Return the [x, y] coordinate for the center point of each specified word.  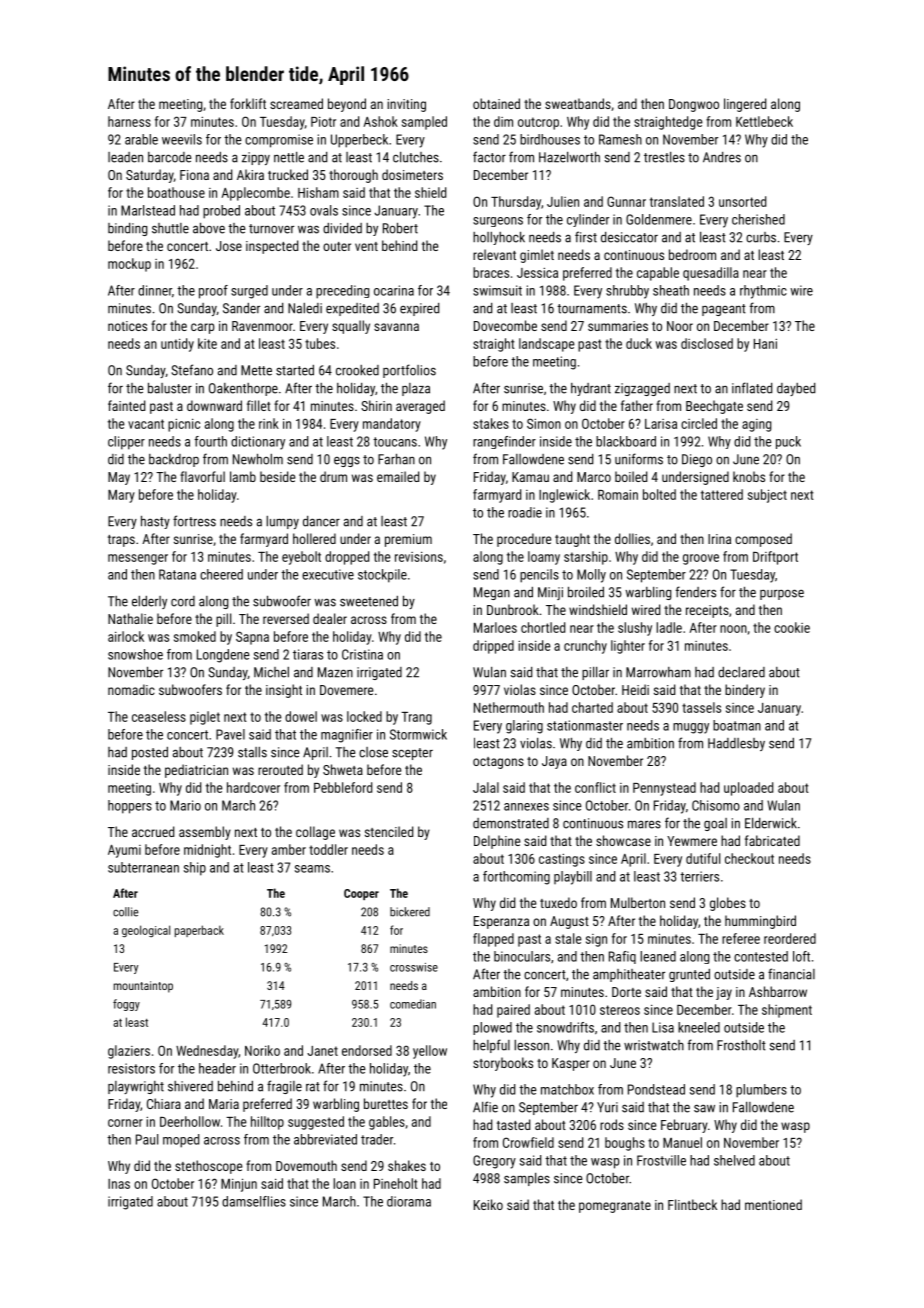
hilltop [267, 1123]
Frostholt [741, 1045]
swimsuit [497, 290]
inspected [272, 247]
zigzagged [642, 389]
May [119, 478]
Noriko [262, 1050]
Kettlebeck [764, 121]
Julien [563, 201]
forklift [248, 103]
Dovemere [346, 690]
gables [387, 1123]
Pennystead [664, 789]
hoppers [130, 807]
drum [333, 476]
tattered [722, 494]
